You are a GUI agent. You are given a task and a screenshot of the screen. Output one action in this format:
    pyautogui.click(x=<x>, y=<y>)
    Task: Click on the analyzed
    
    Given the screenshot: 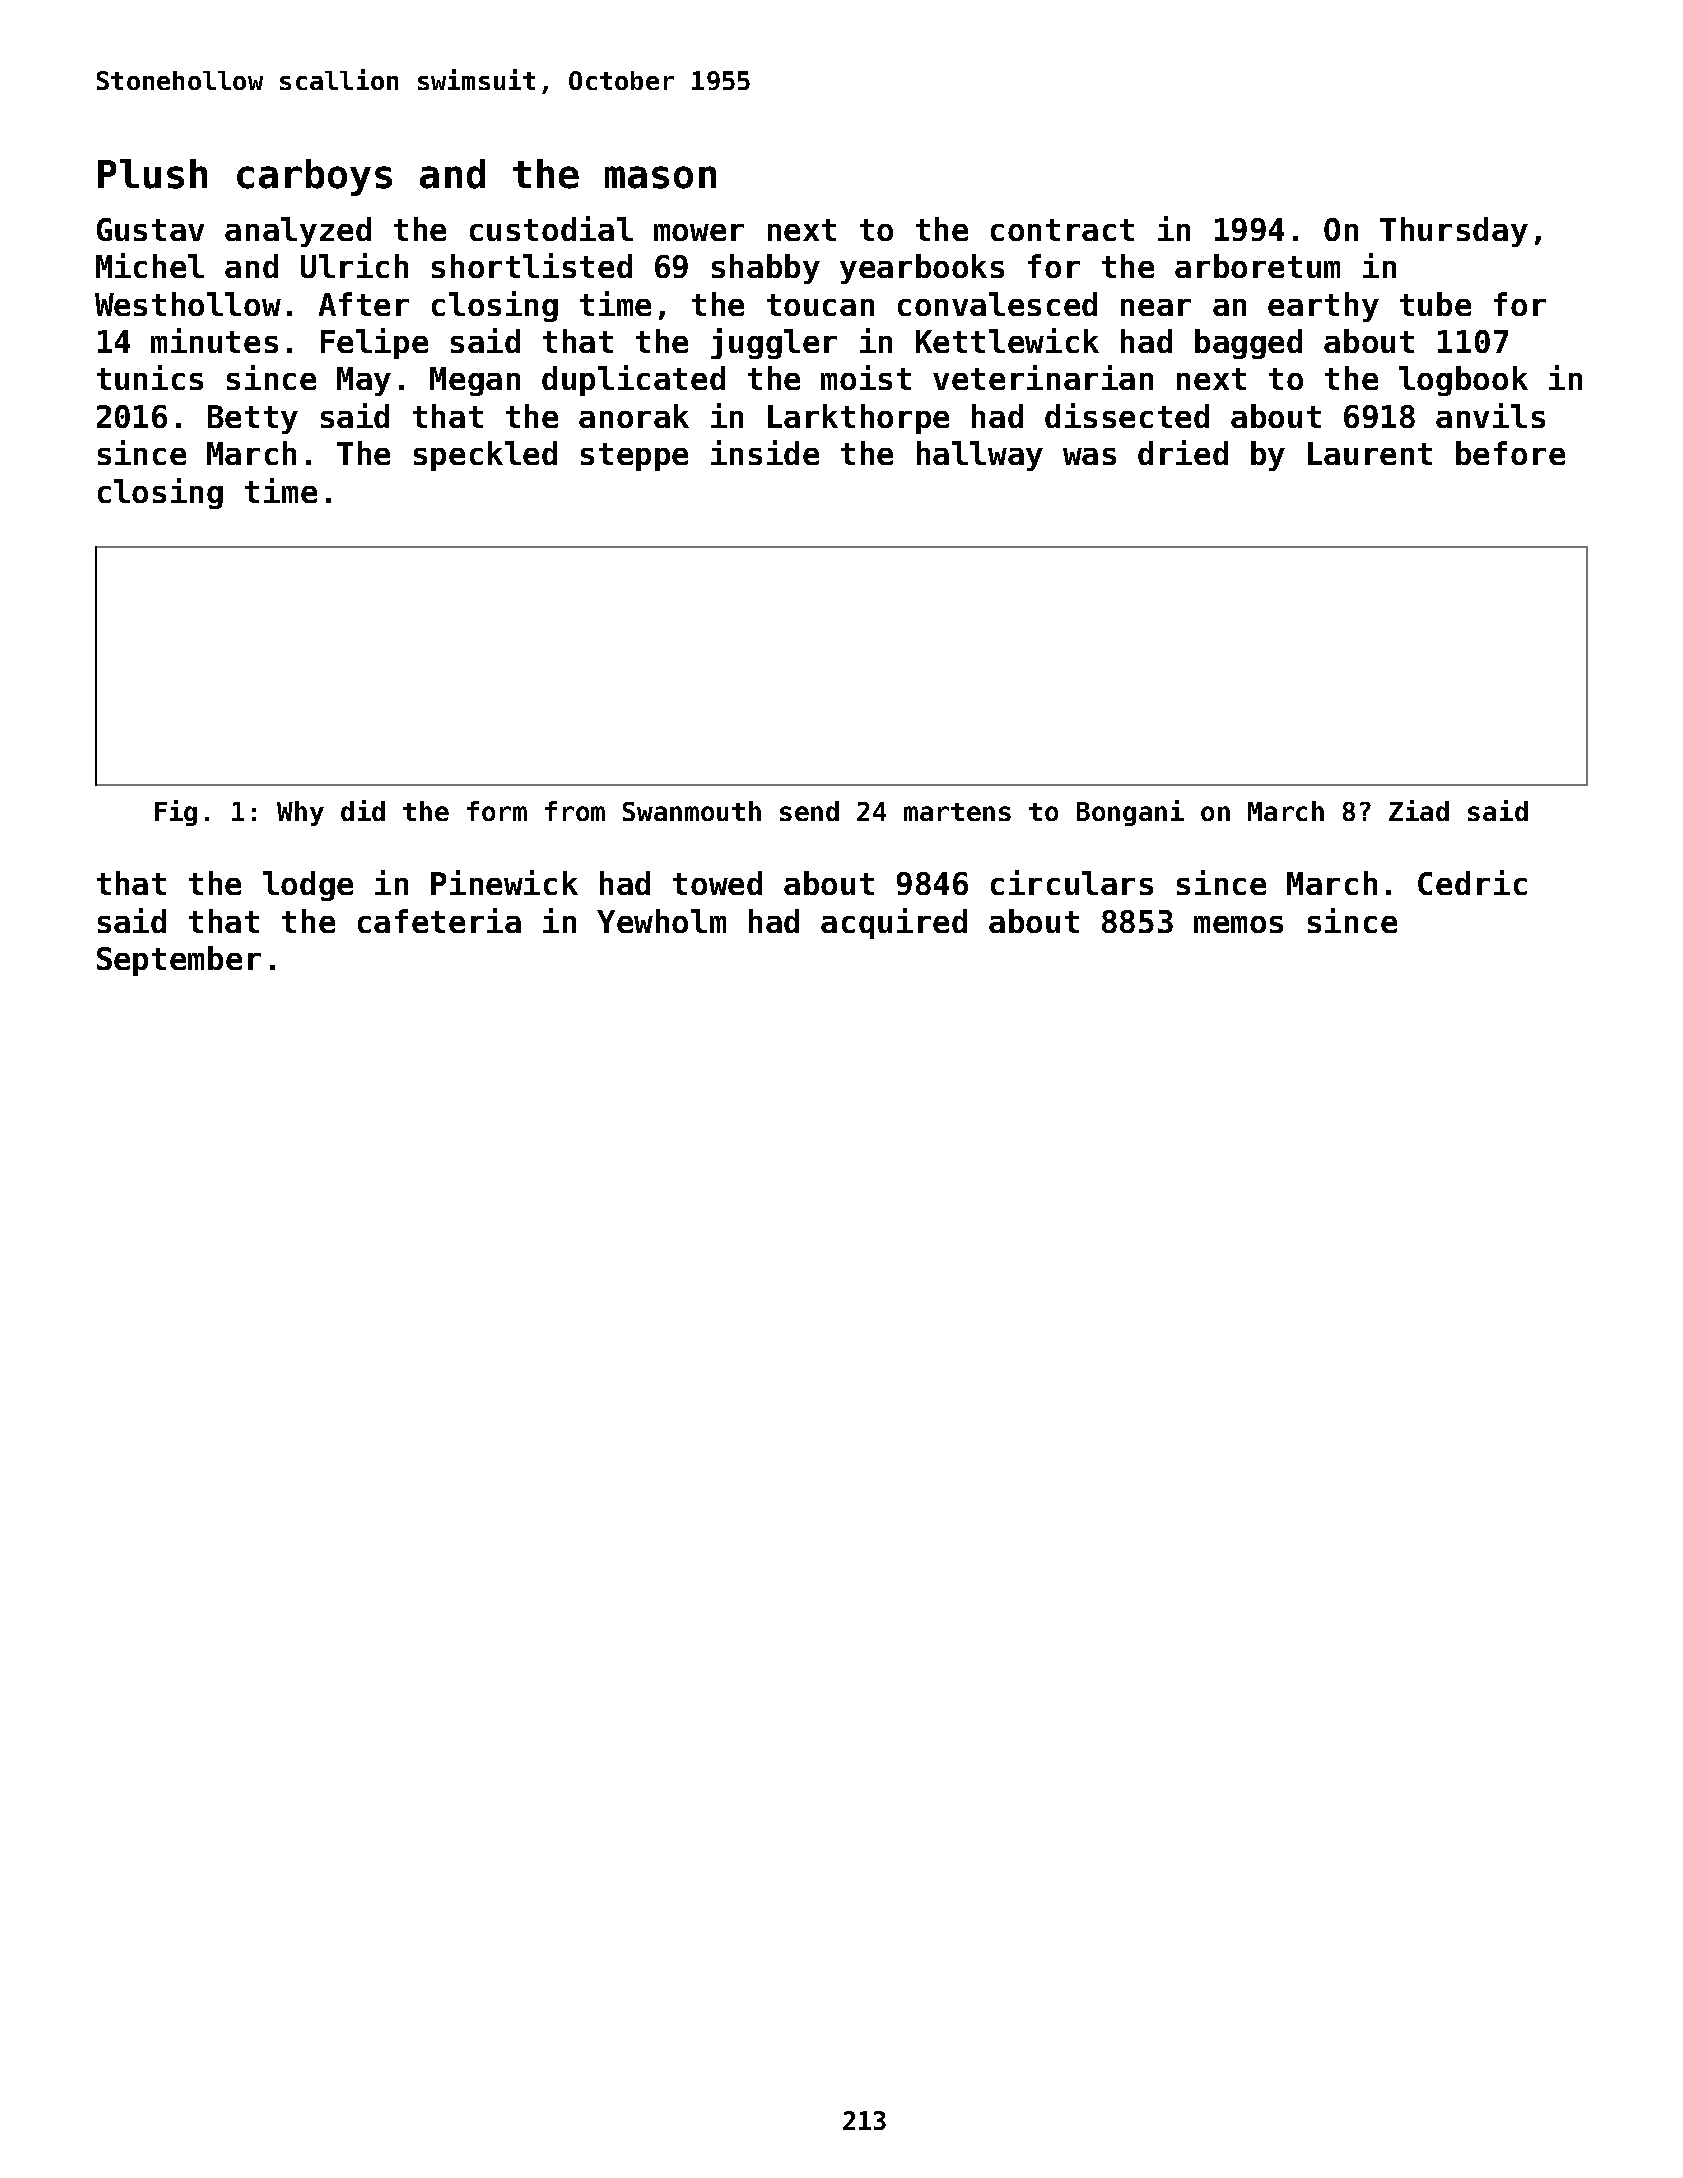 What is the action you would take?
    pyautogui.click(x=298, y=232)
